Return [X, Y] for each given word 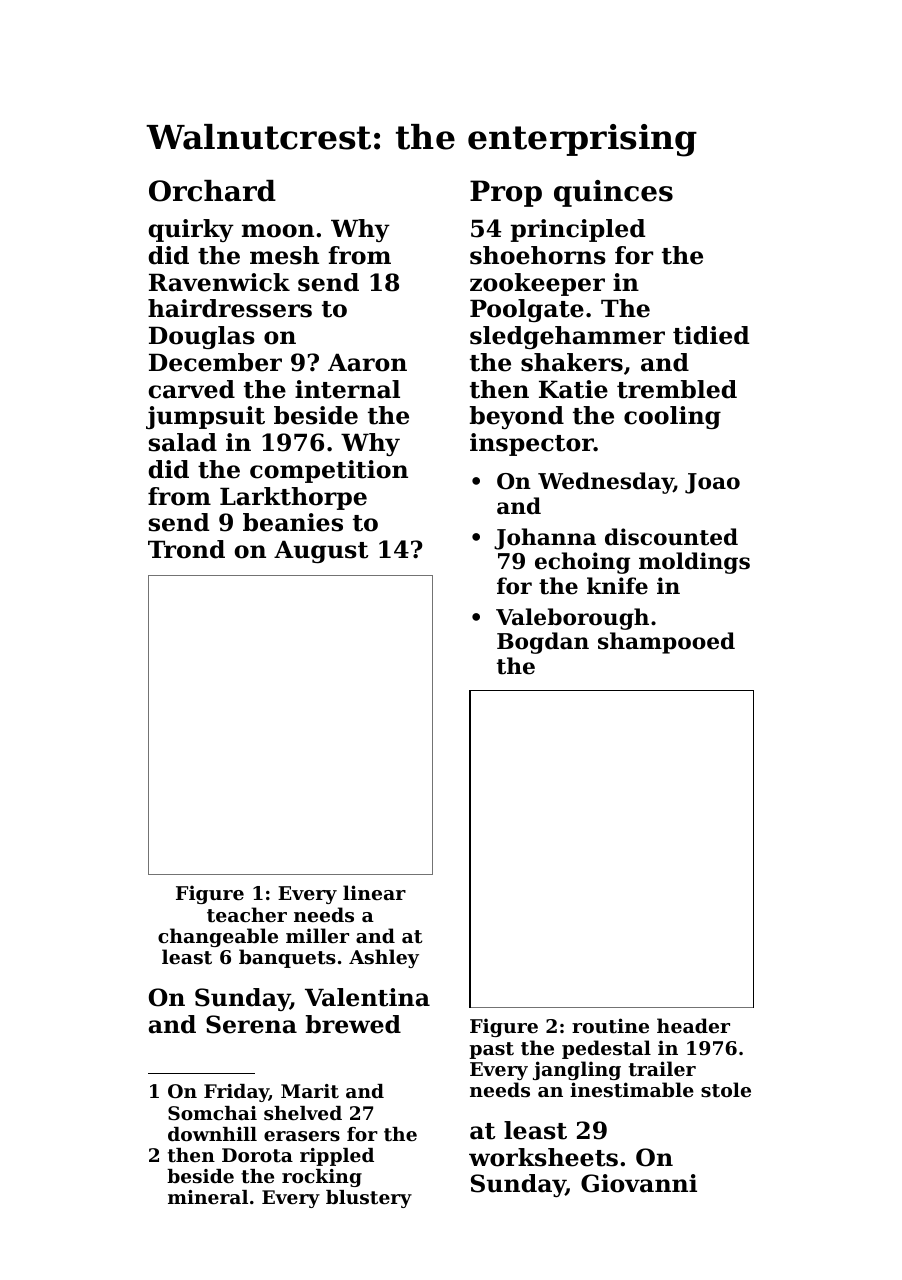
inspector [532, 444]
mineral [208, 1197]
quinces [613, 193]
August [321, 551]
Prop [506, 193]
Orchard [212, 191]
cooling [672, 417]
